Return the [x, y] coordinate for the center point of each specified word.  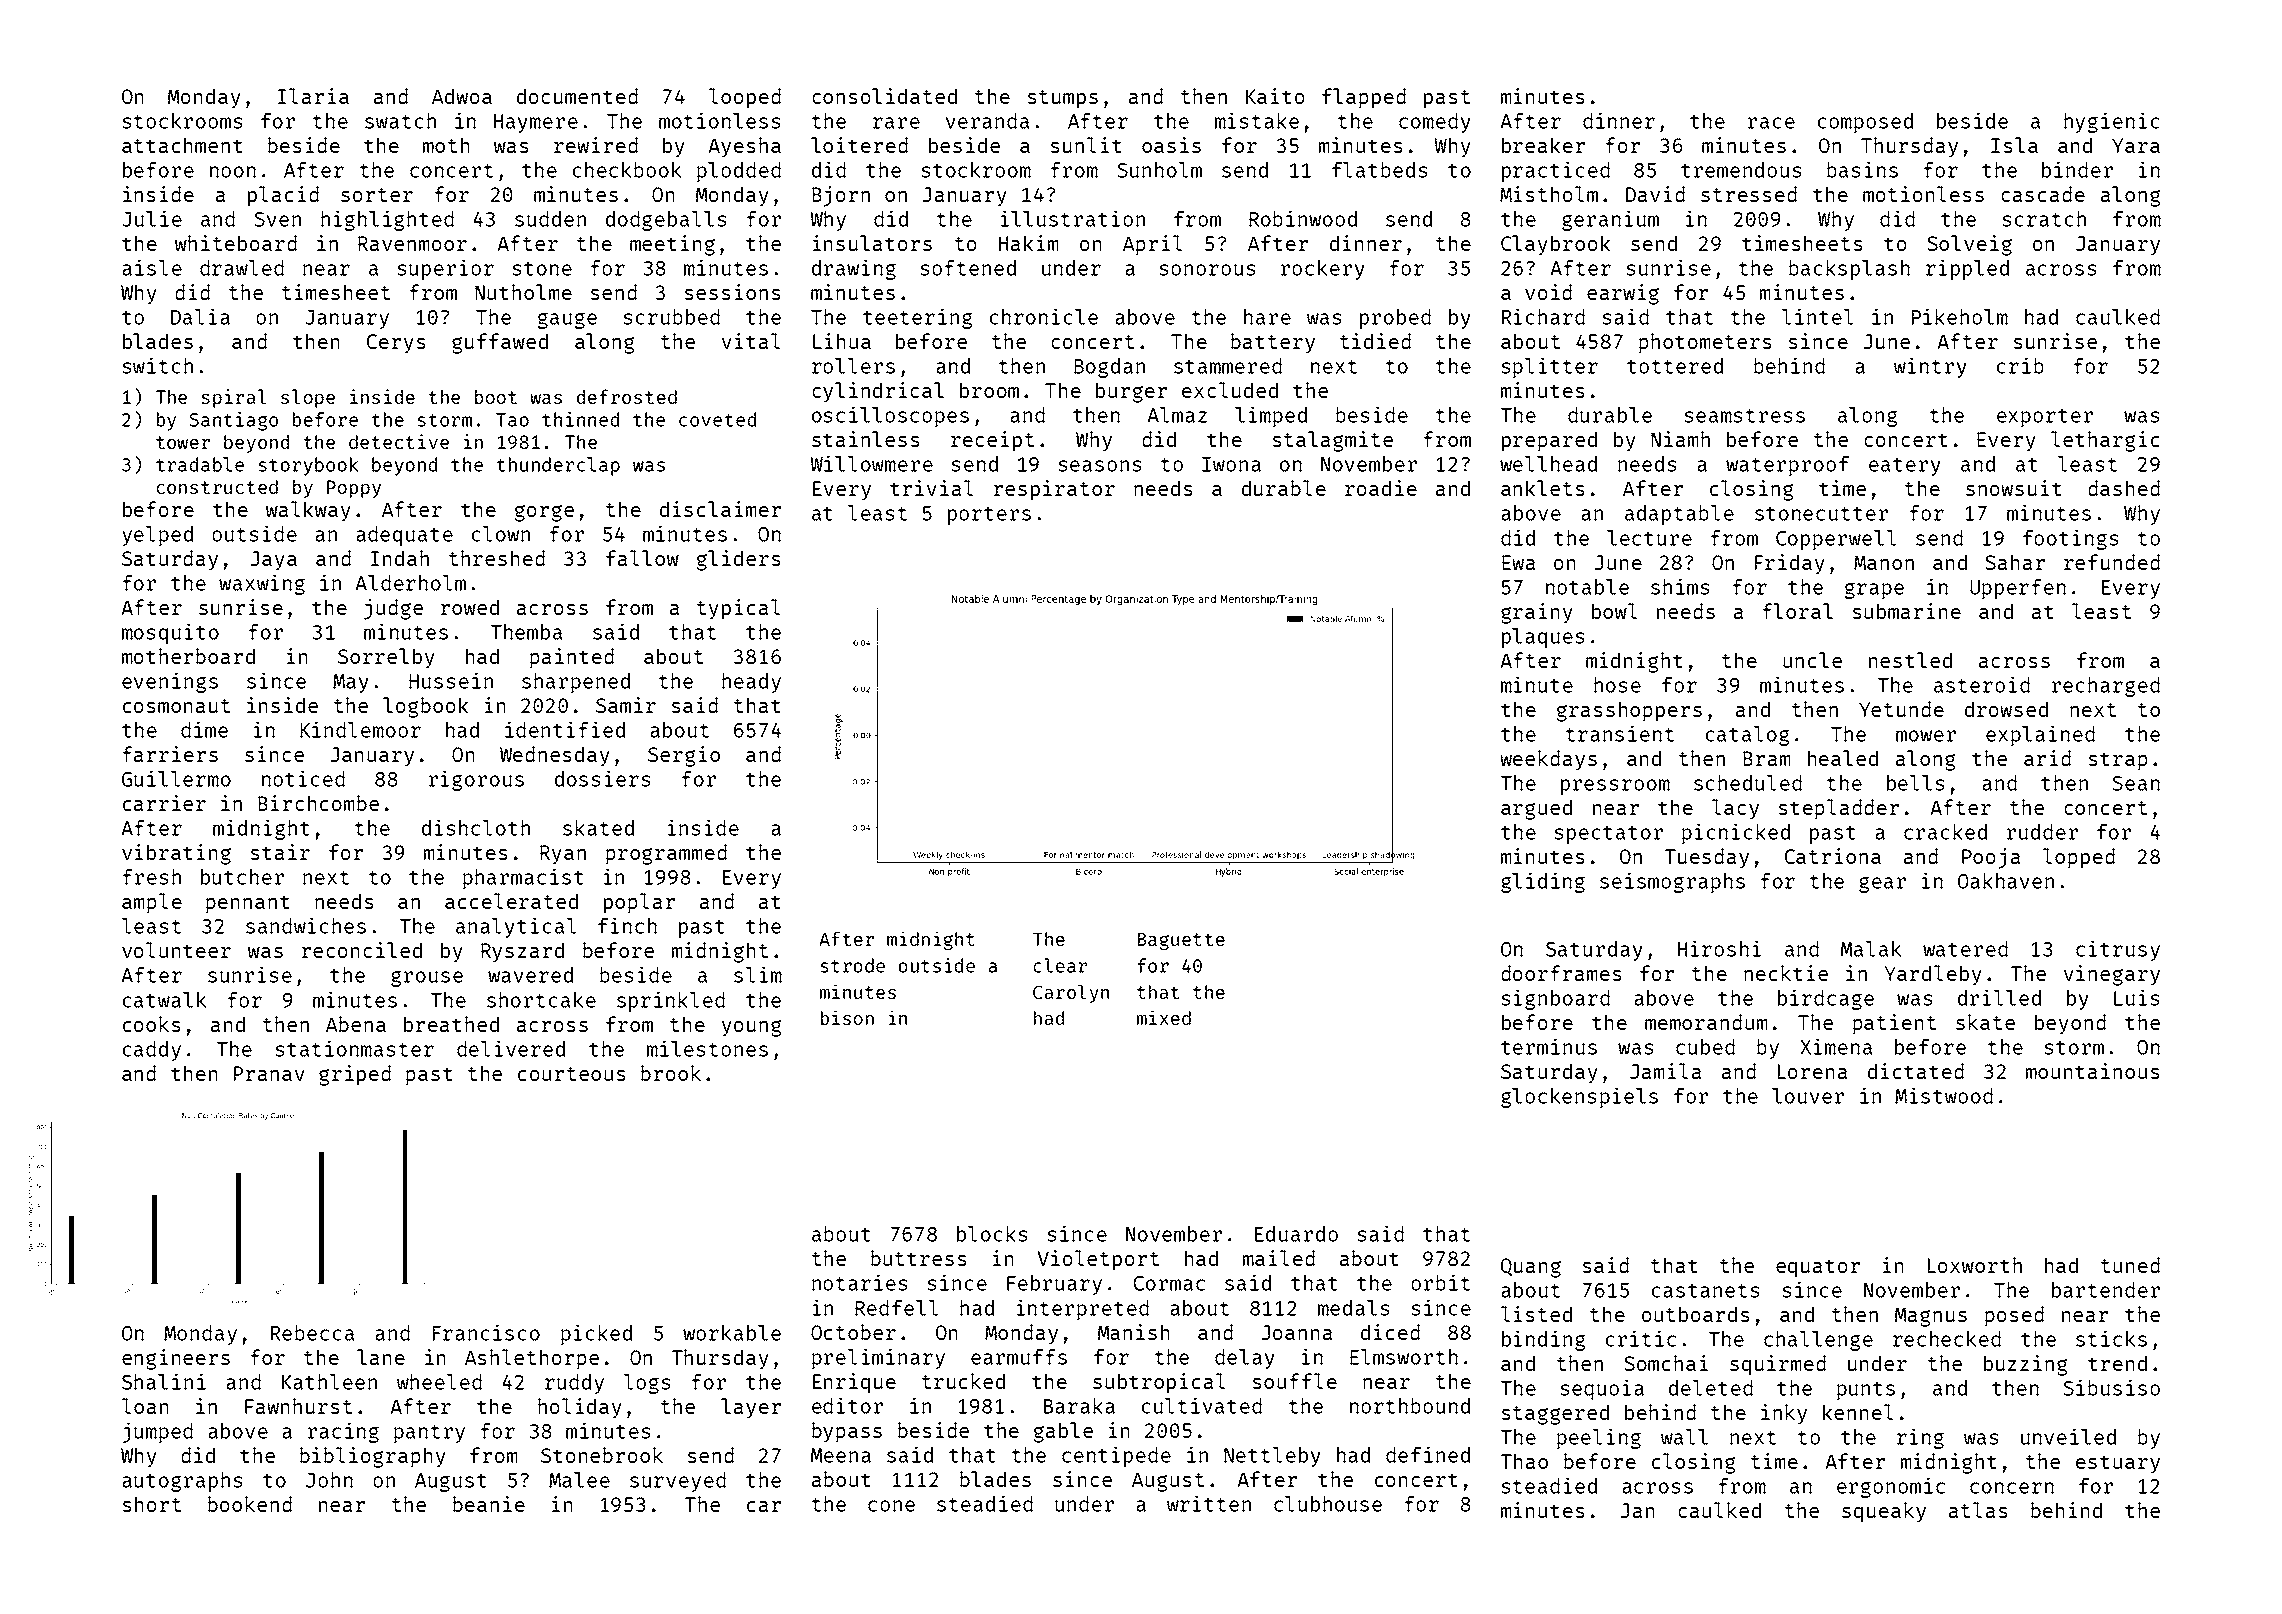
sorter [377, 195]
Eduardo [1296, 1234]
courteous [572, 1074]
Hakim [1029, 243]
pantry [429, 1434]
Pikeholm [1960, 316]
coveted [717, 419]
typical [739, 609]
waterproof [1787, 466]
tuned [2130, 1265]
